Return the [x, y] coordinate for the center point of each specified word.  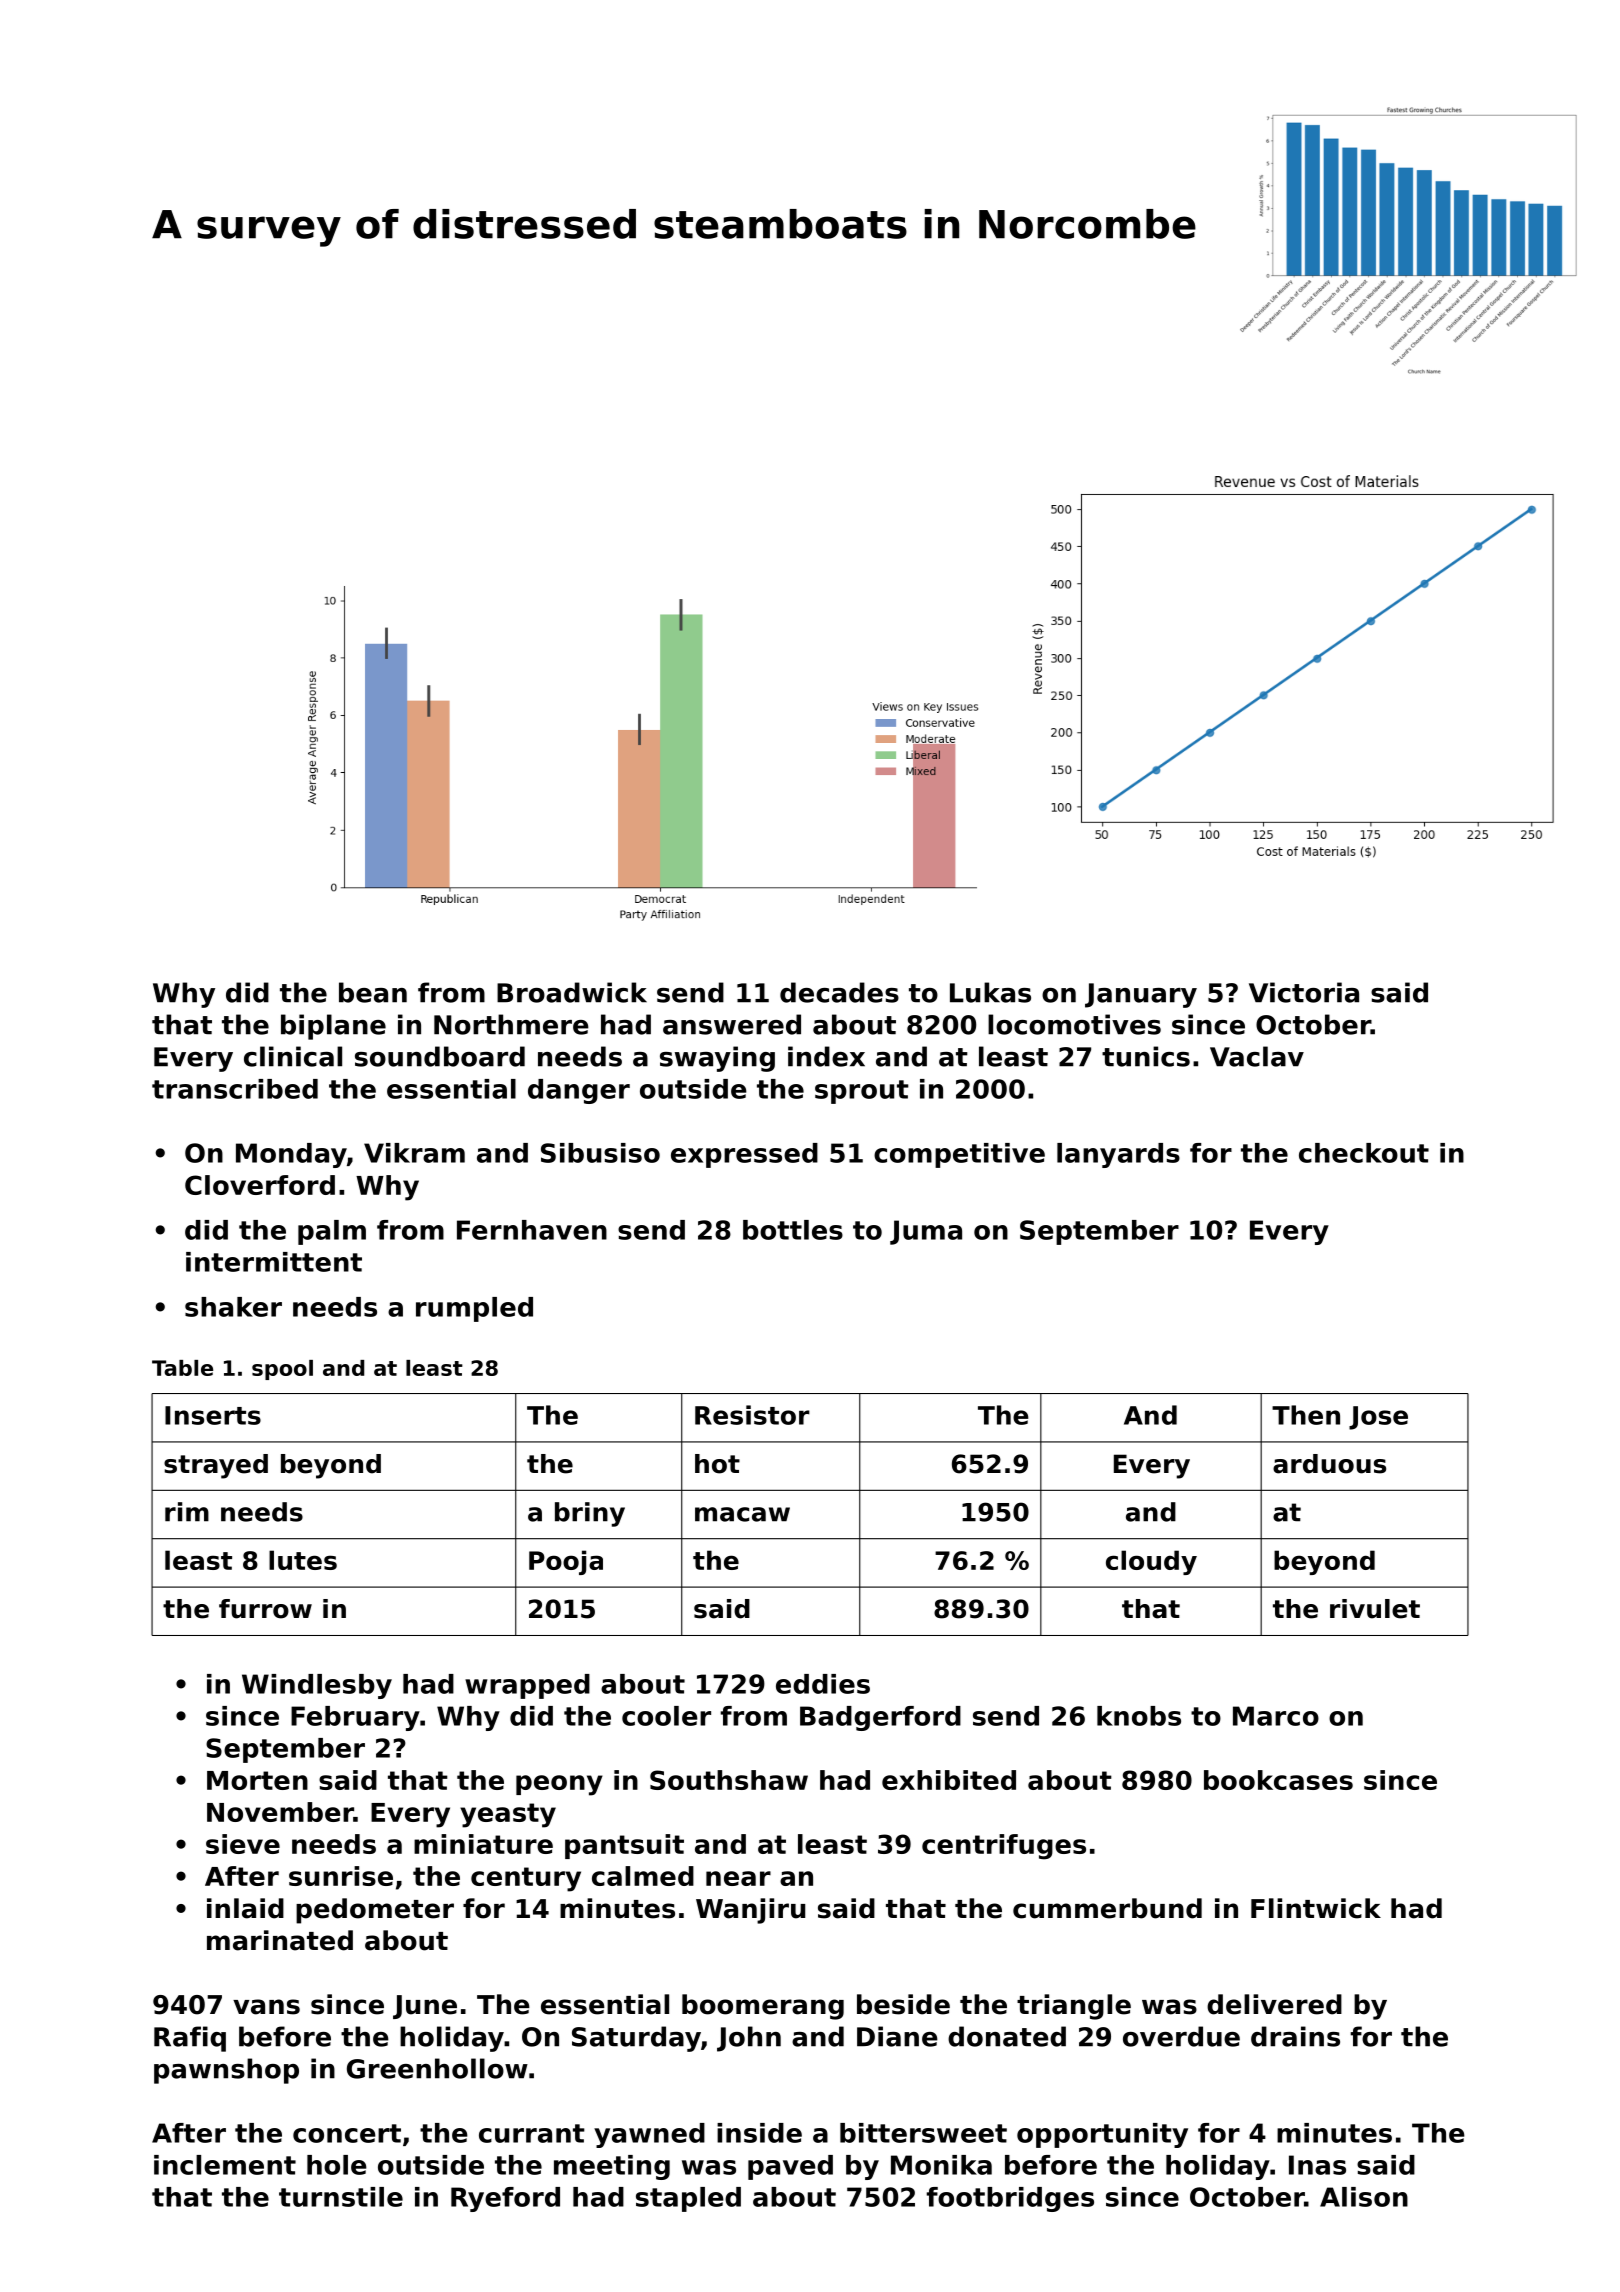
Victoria [1304, 992]
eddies [823, 1684]
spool [282, 1370]
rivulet [1375, 1609]
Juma [926, 1232]
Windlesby [317, 1686]
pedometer [375, 1911]
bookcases [1278, 1780]
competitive [959, 1155]
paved [790, 2167]
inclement [225, 2165]
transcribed [235, 1089]
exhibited [949, 1780]
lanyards [1118, 1155]
